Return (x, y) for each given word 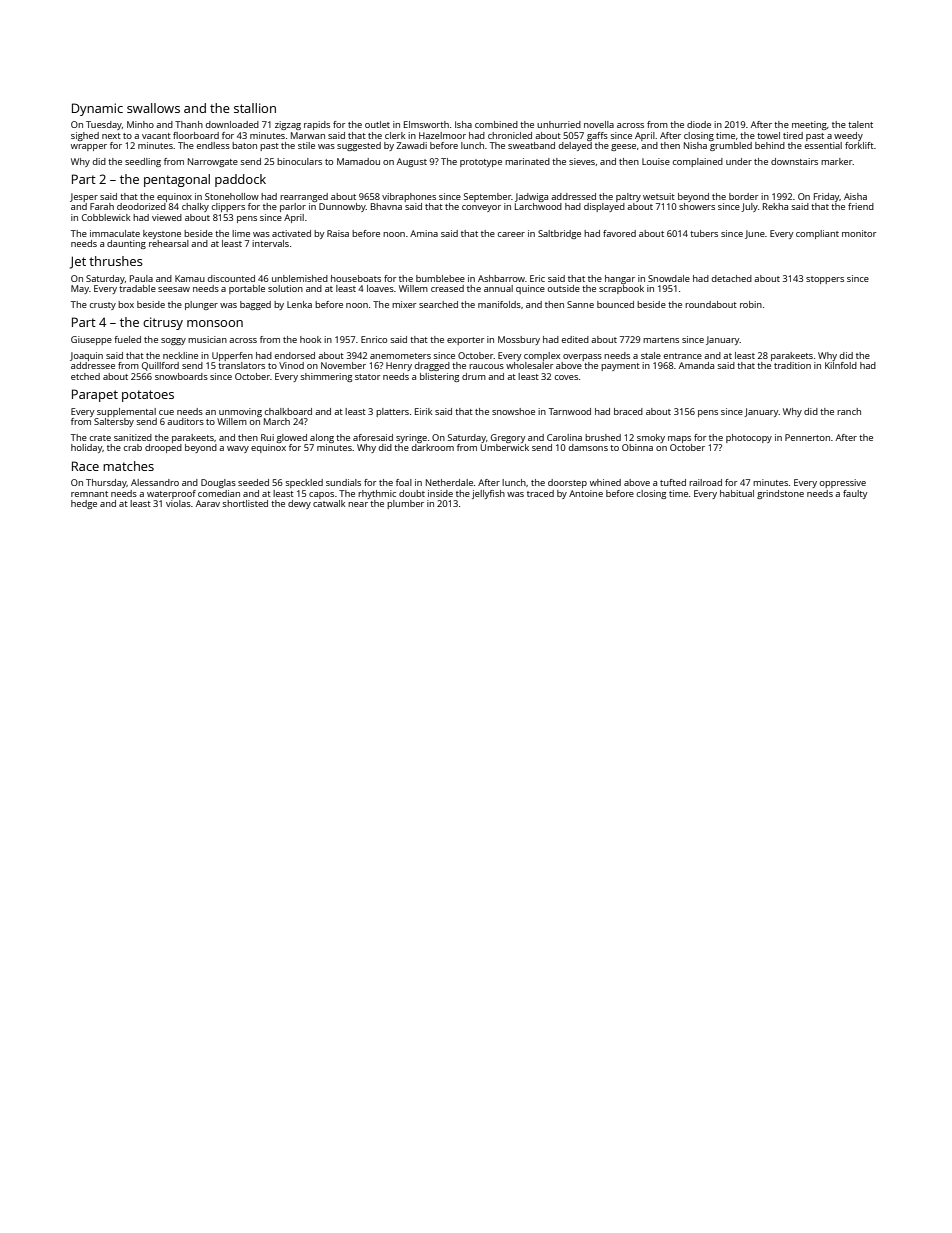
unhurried (559, 124)
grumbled (731, 146)
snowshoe (513, 411)
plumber (405, 504)
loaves (380, 288)
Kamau (190, 278)
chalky (195, 207)
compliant (817, 234)
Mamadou (358, 161)
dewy (299, 504)
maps (679, 439)
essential (823, 145)
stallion (255, 108)
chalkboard (288, 411)
